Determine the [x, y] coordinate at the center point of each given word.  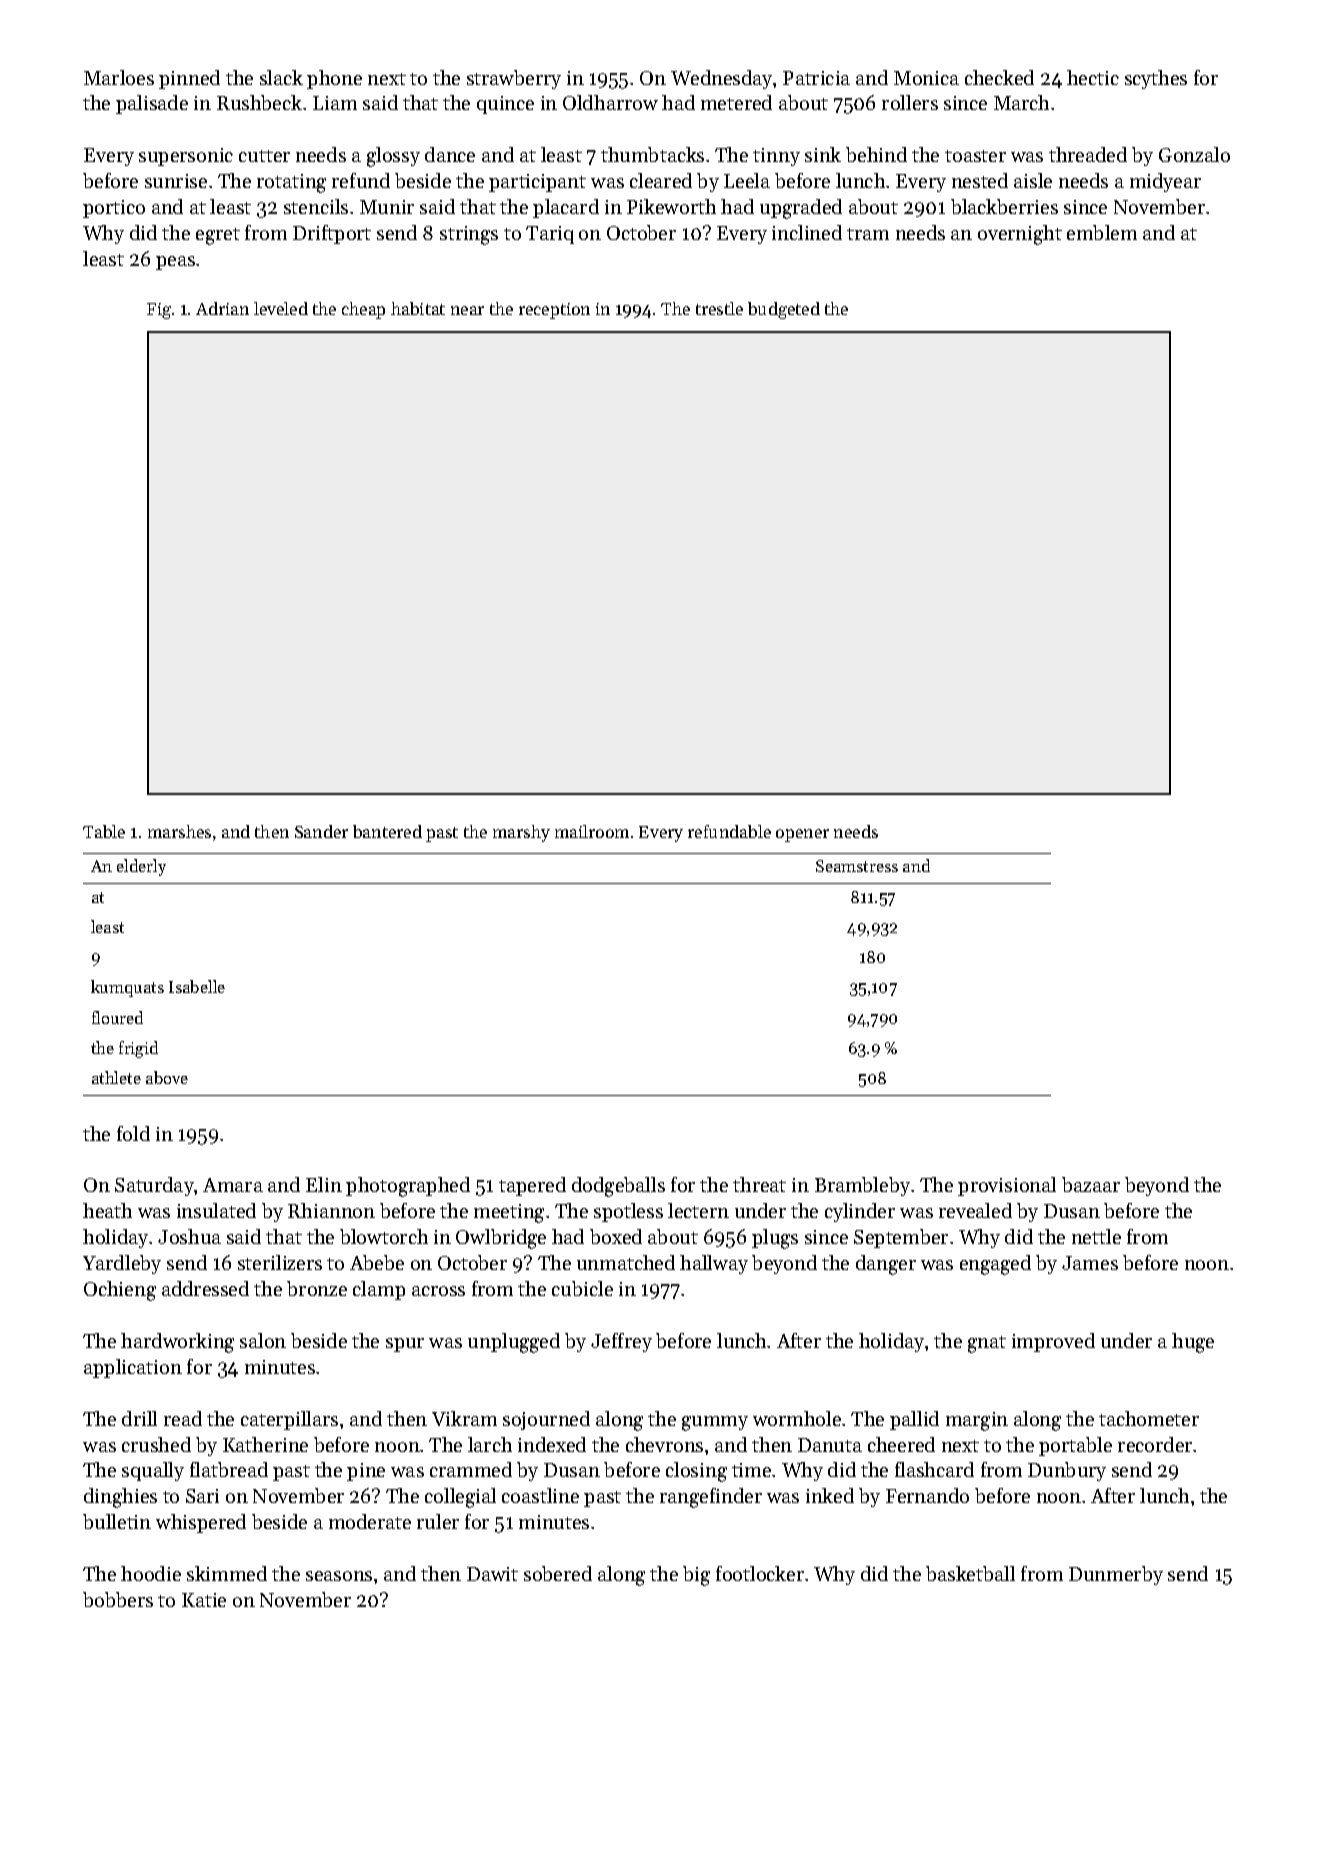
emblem [1102, 232]
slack [281, 77]
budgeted [784, 310]
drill [139, 1418]
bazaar [1091, 1184]
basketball [970, 1573]
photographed [408, 1187]
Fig [159, 311]
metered [736, 102]
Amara [233, 1185]
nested [980, 180]
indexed [552, 1444]
